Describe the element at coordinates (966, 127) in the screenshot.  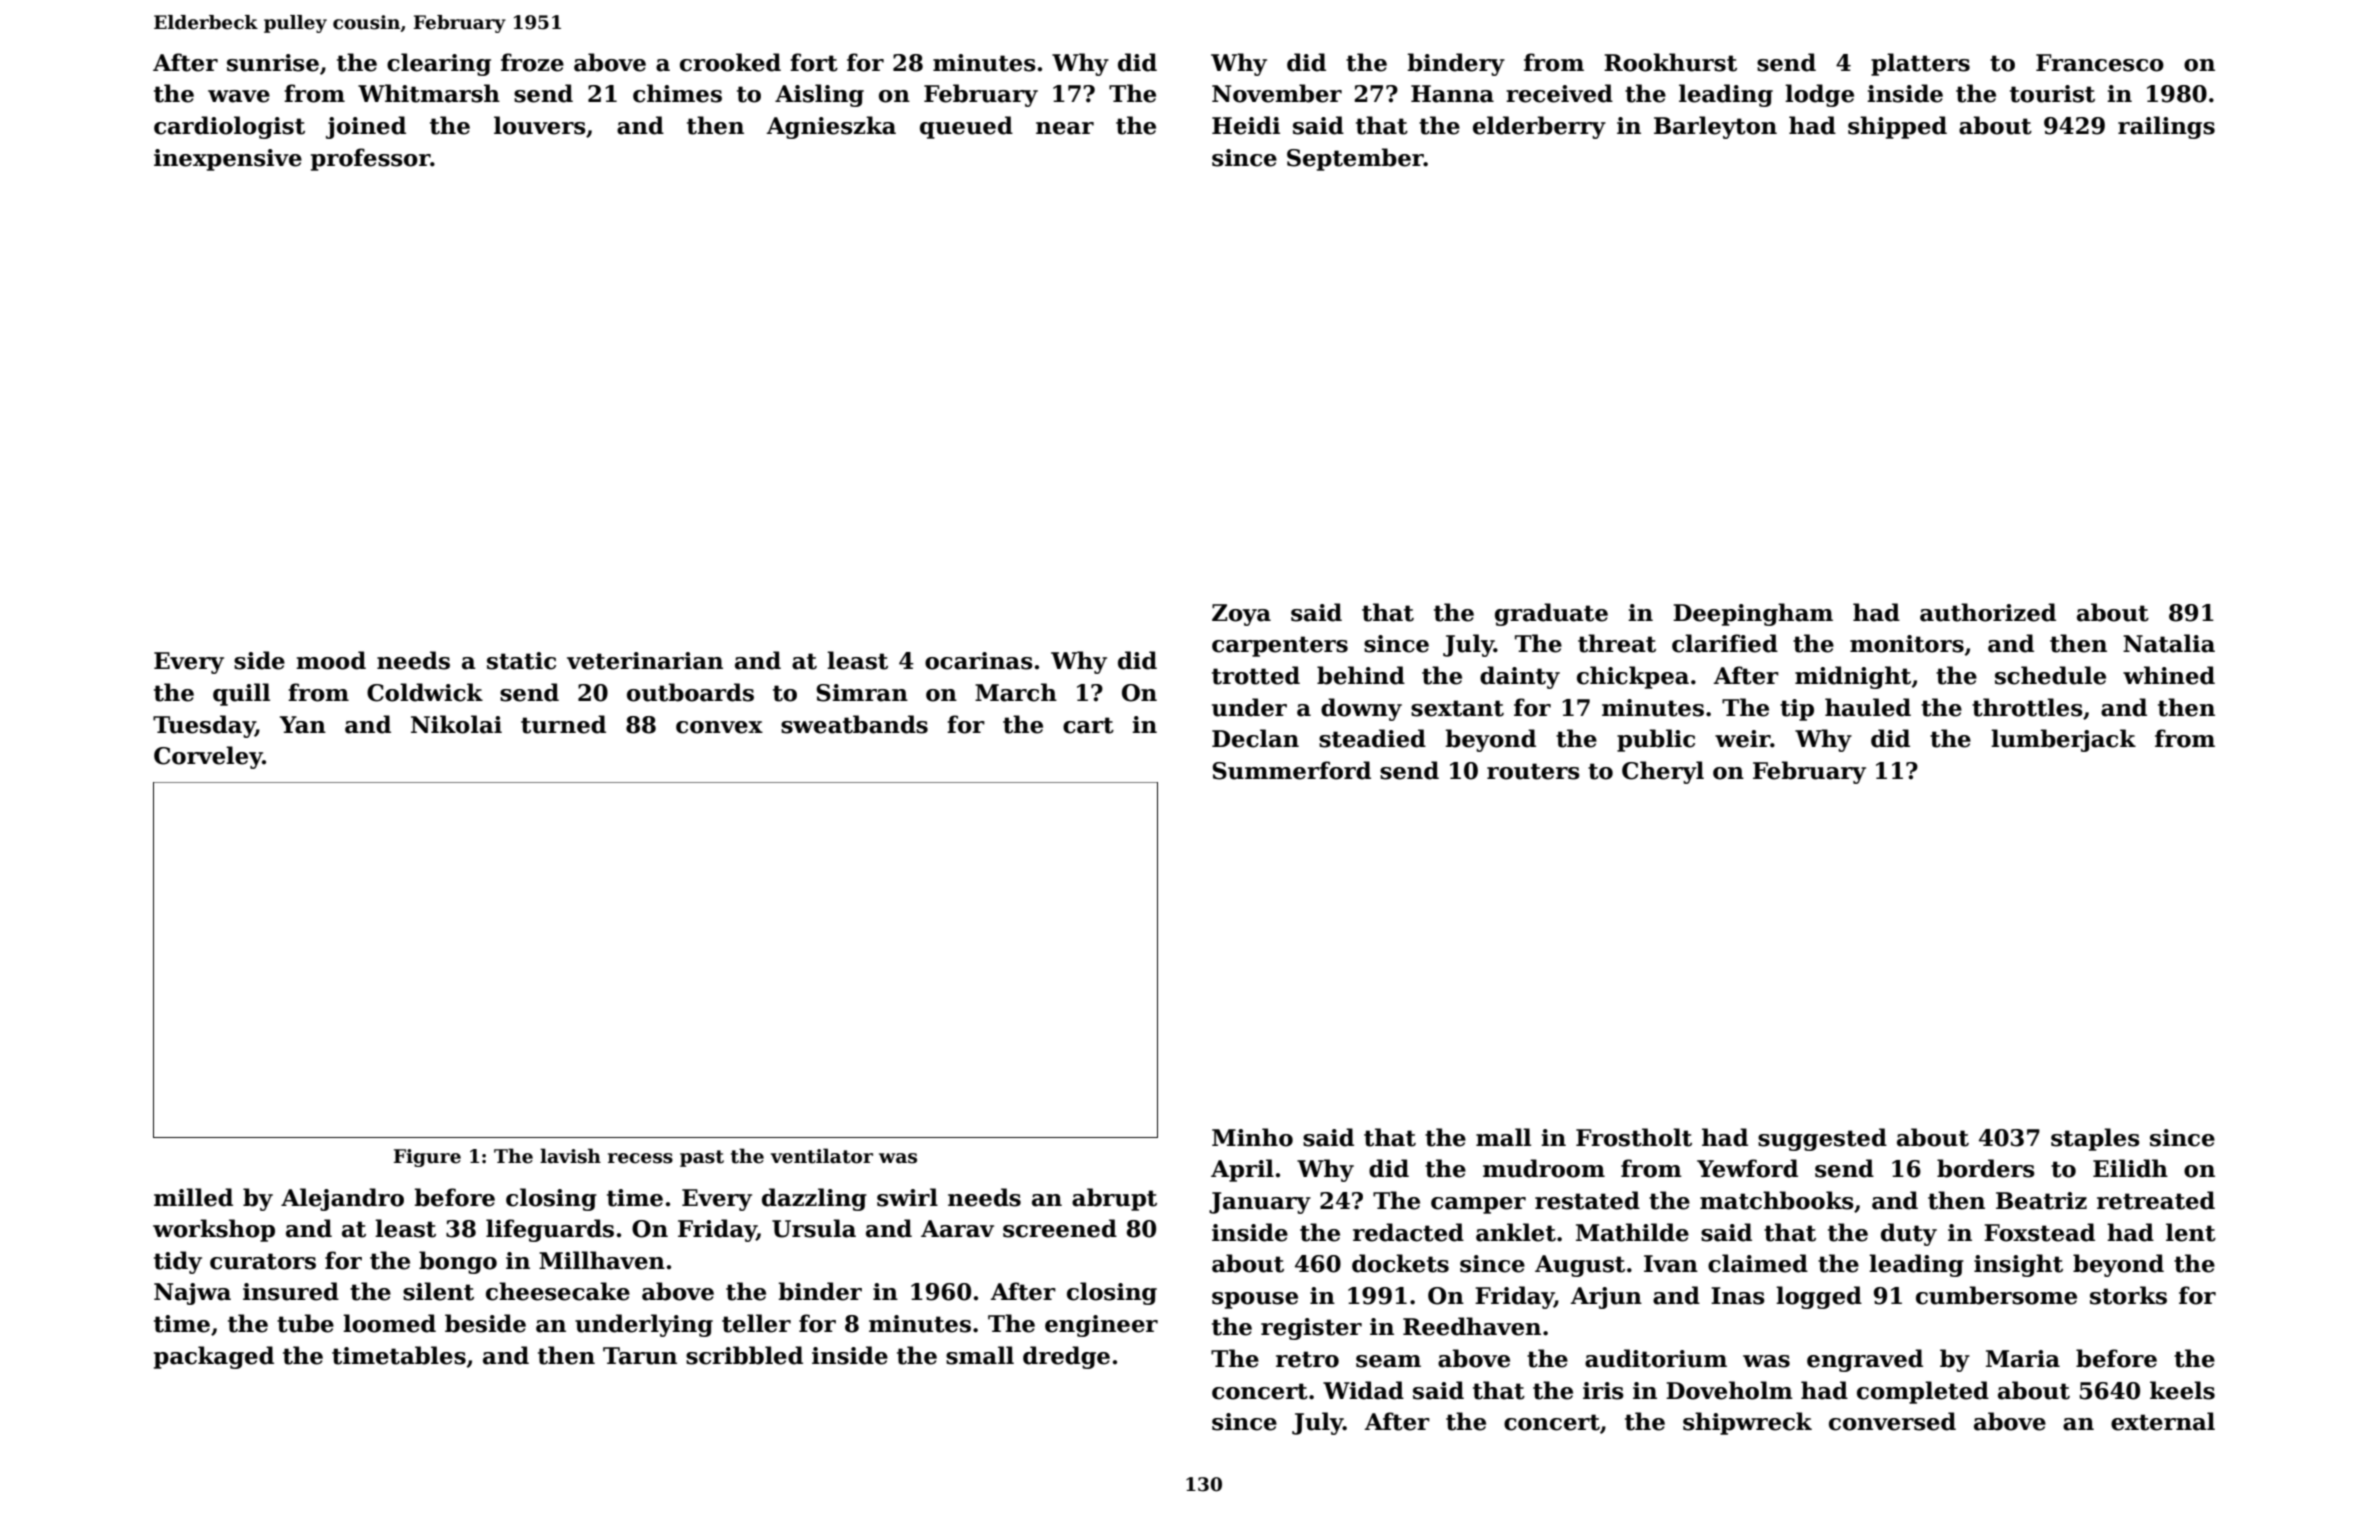
I see `queued` at that location.
